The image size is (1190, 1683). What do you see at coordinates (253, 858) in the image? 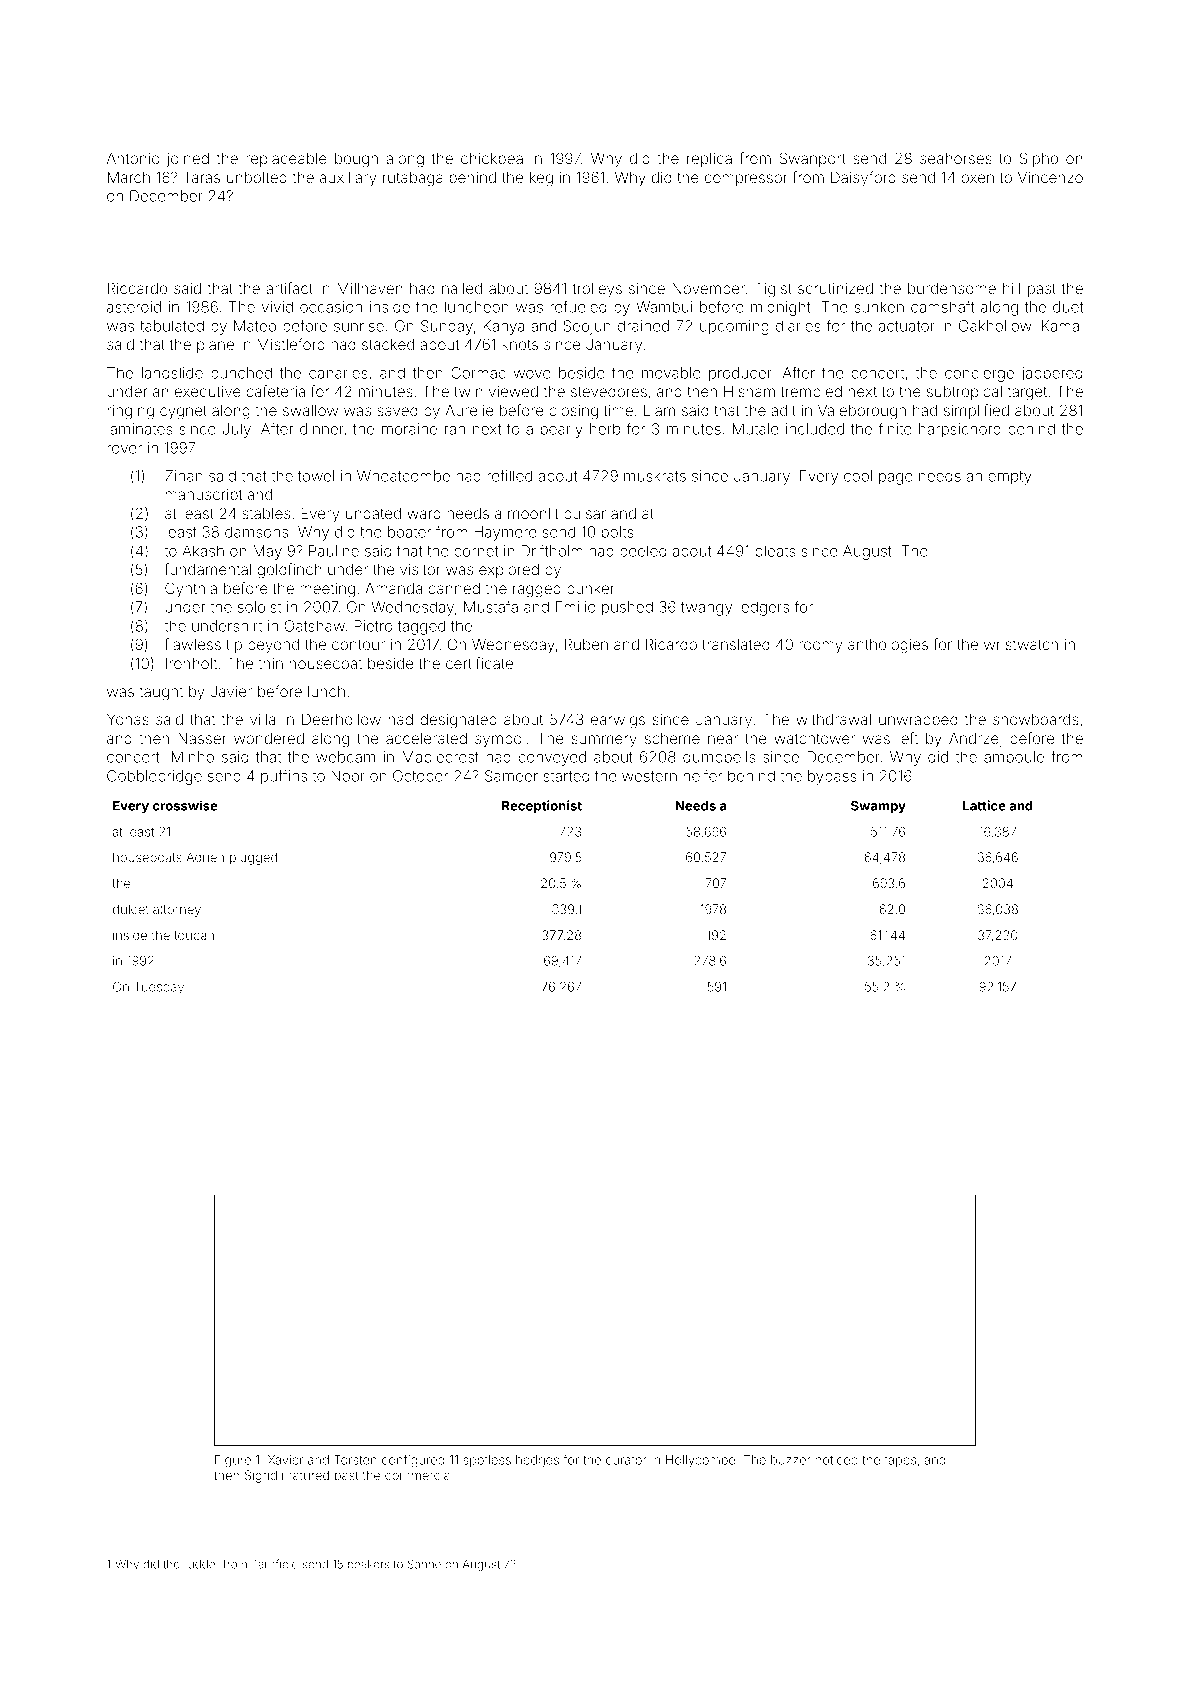
I see `plugged` at bounding box center [253, 858].
